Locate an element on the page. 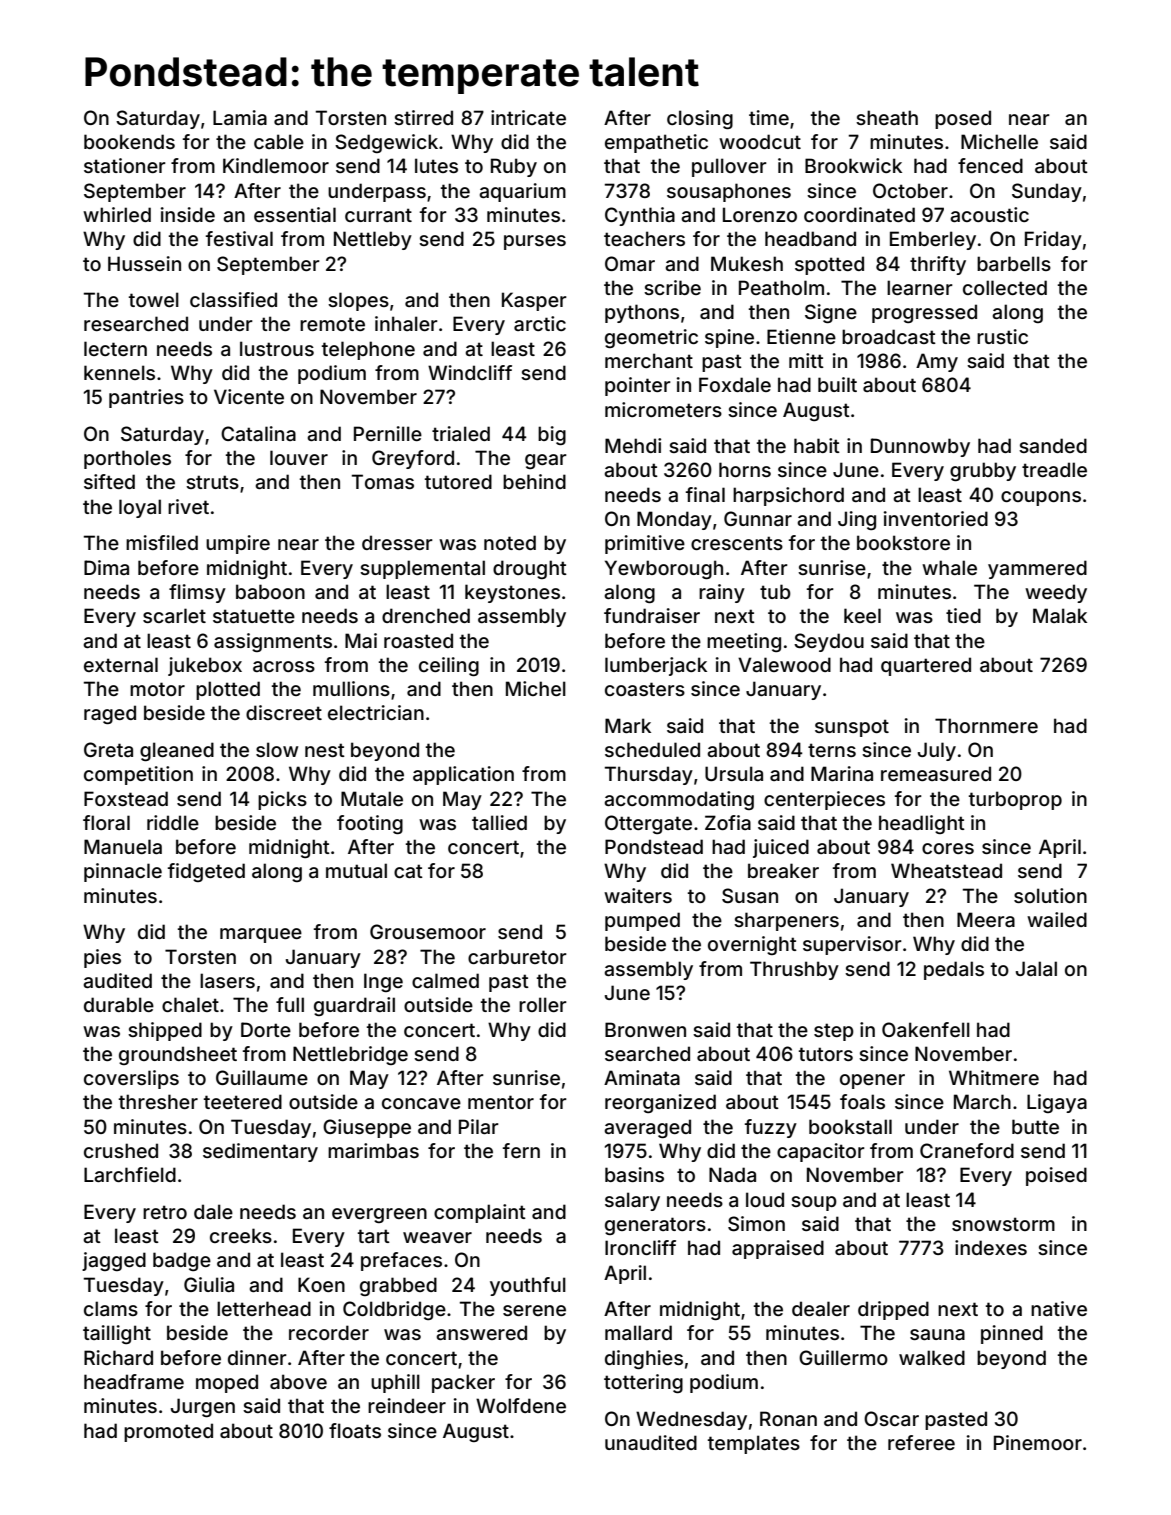 This document has height=1515, width=1171. dripped is located at coordinates (893, 1310).
